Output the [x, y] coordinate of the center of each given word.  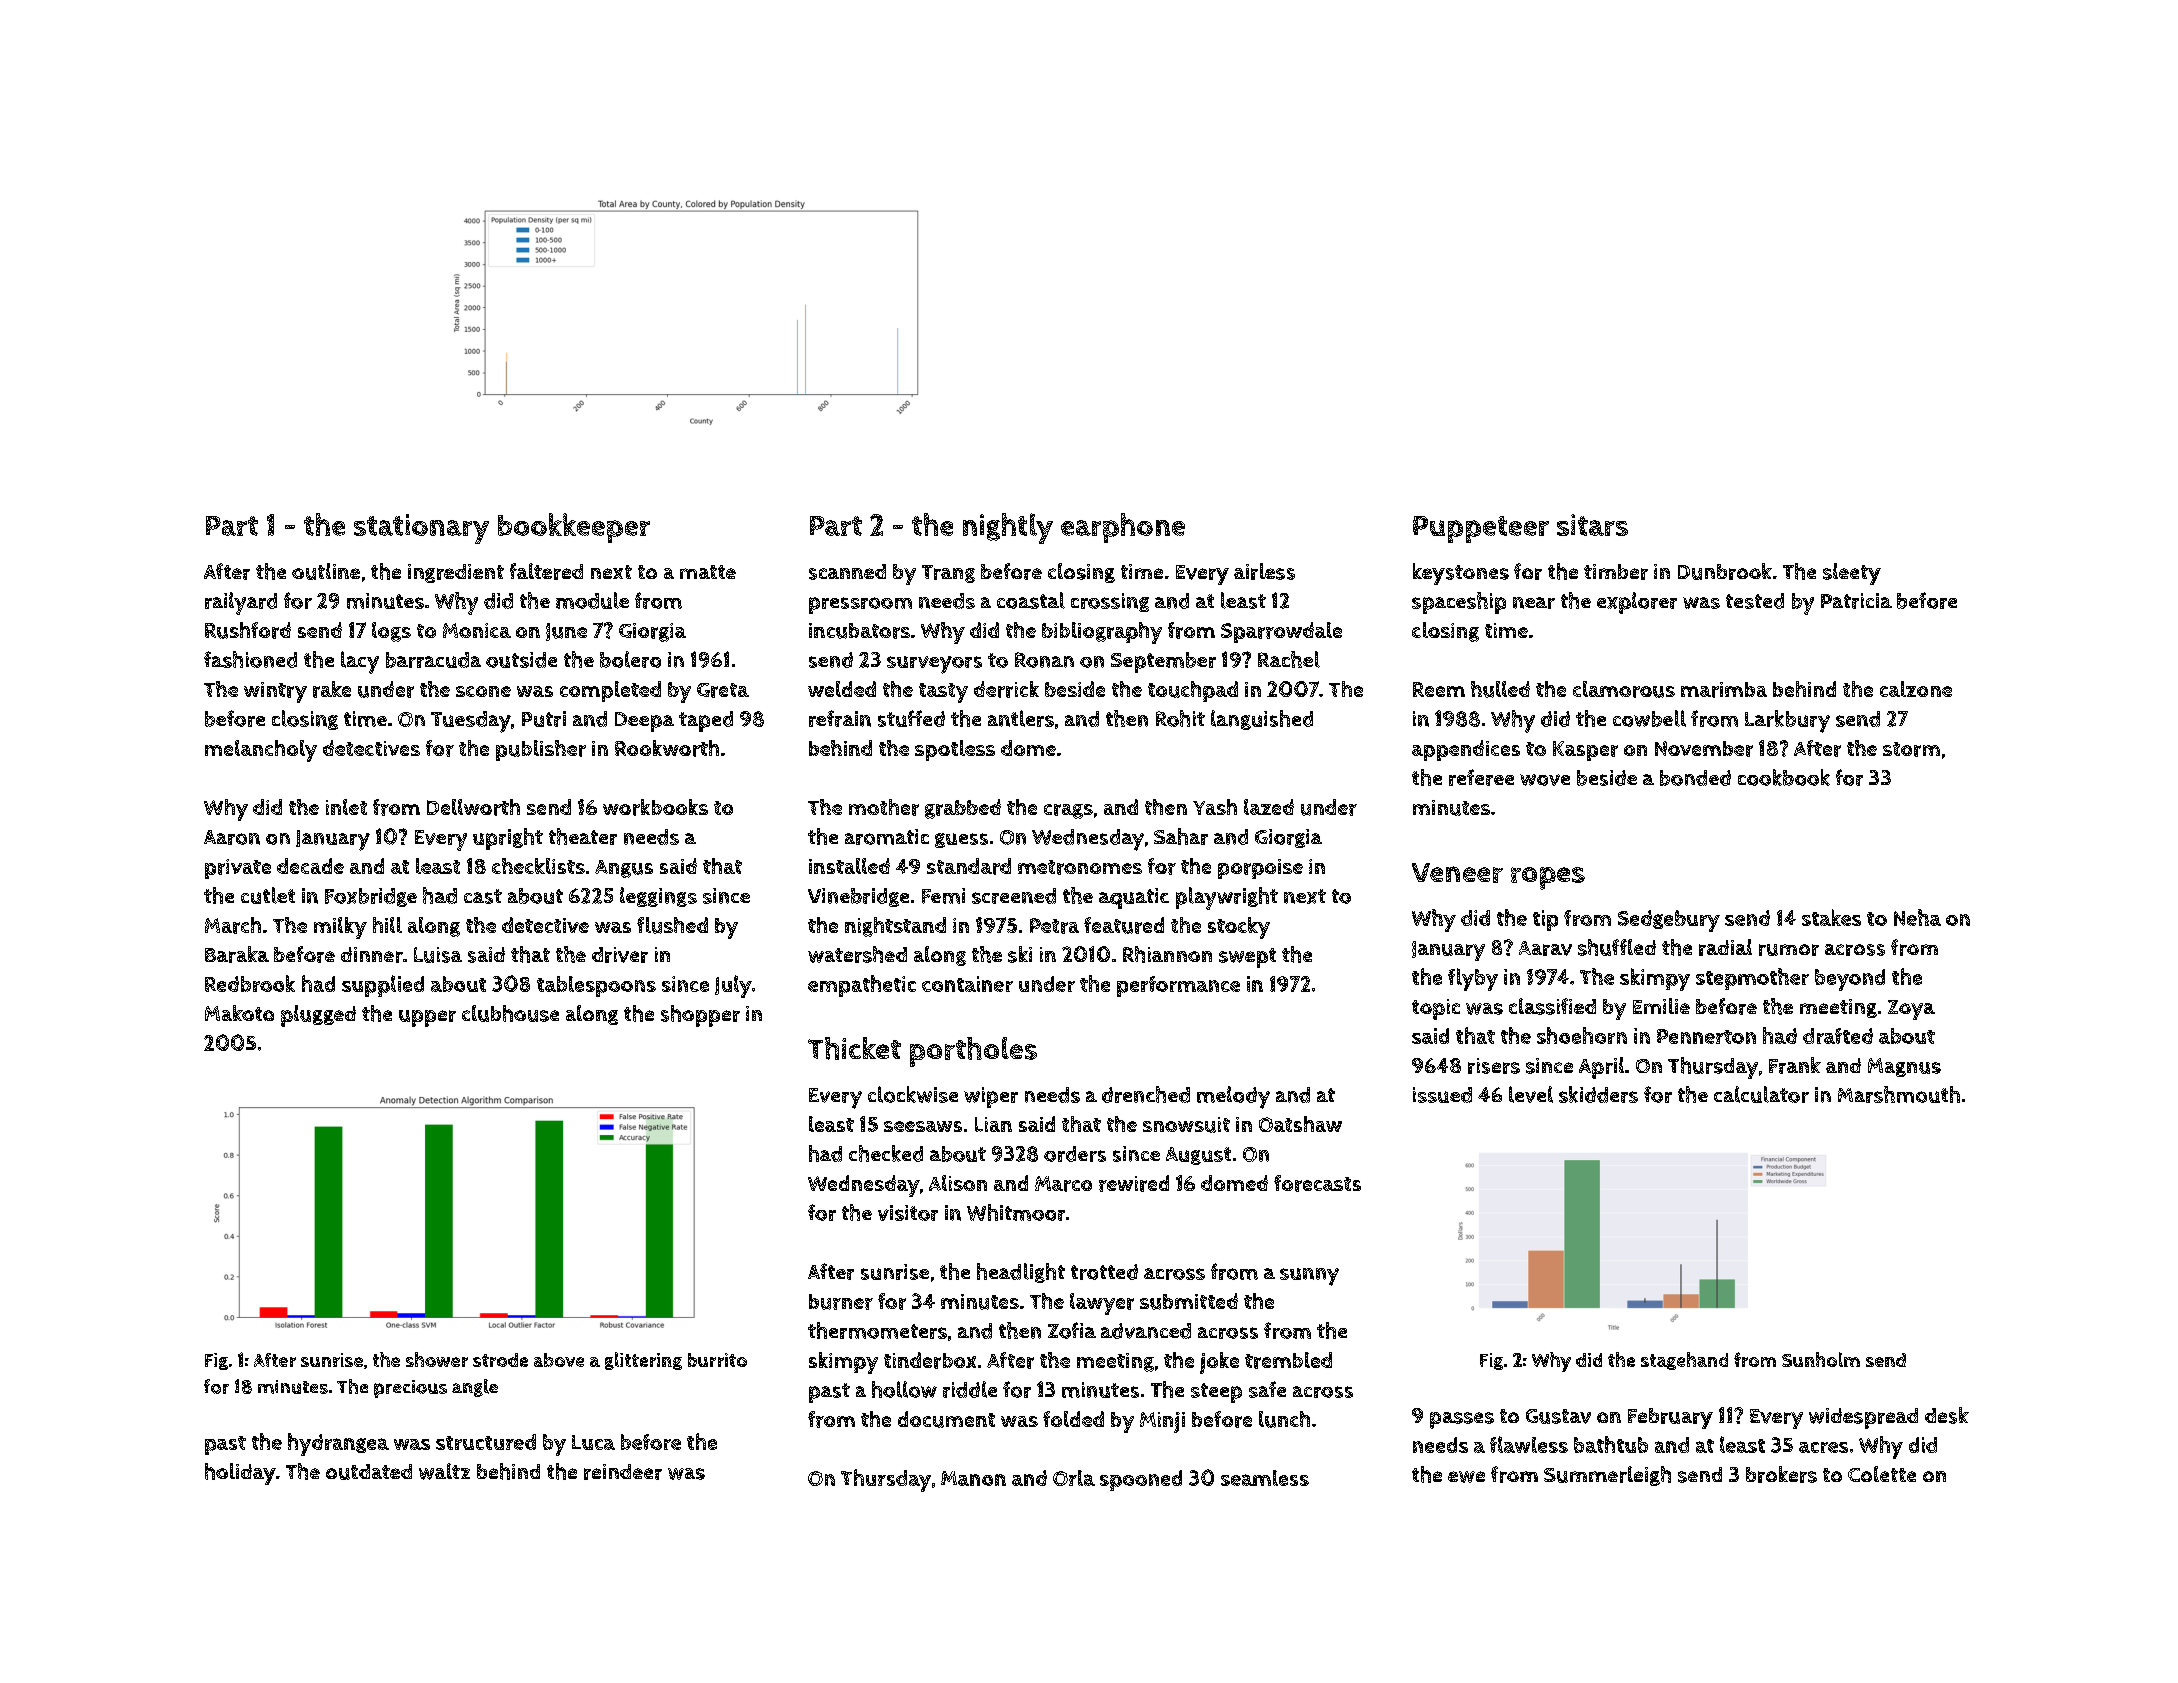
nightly [1008, 528]
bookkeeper [574, 528]
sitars [1592, 525]
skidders [1598, 1094]
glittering [643, 1361]
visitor [908, 1213]
